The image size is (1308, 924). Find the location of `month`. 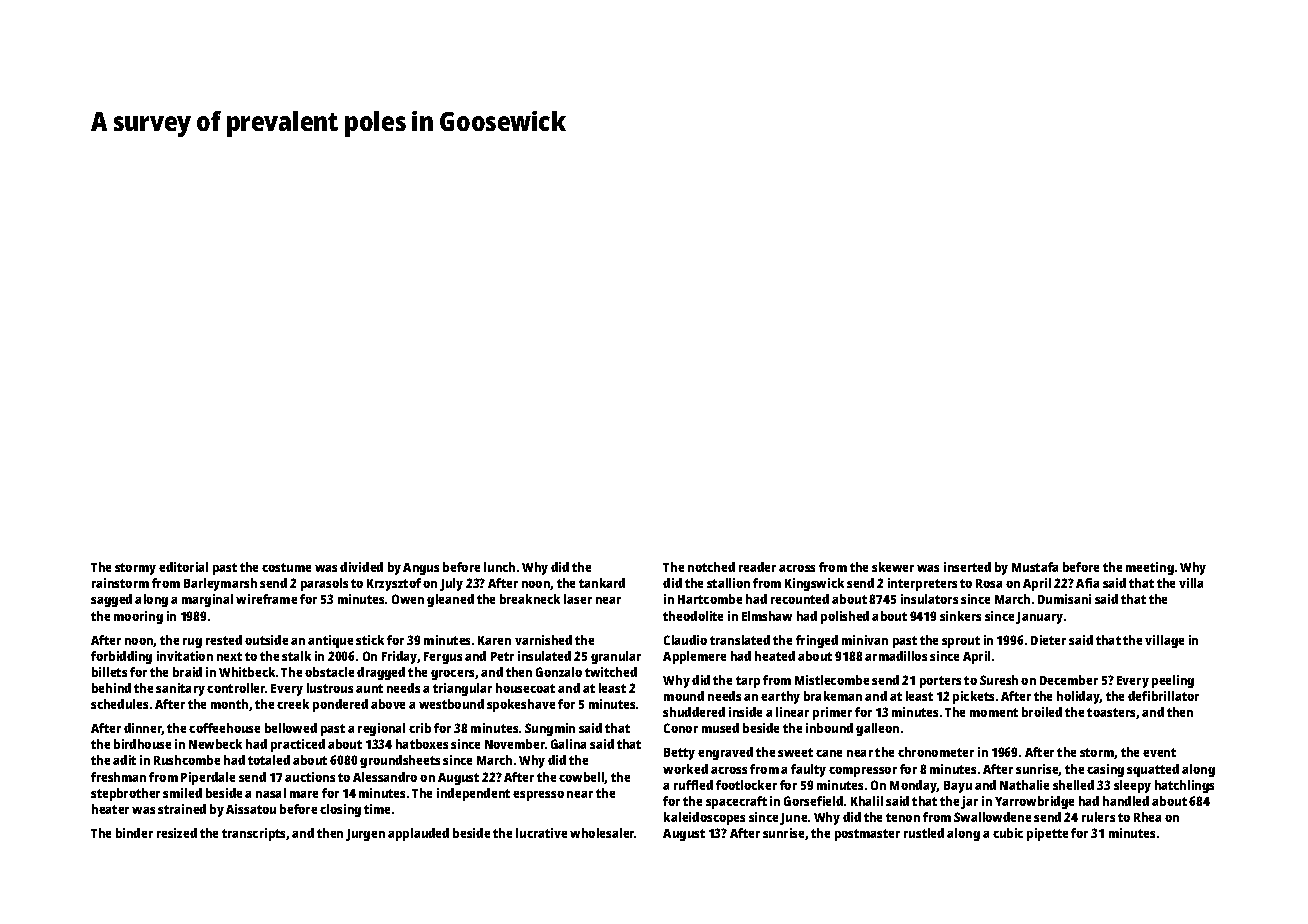

month is located at coordinates (229, 704).
